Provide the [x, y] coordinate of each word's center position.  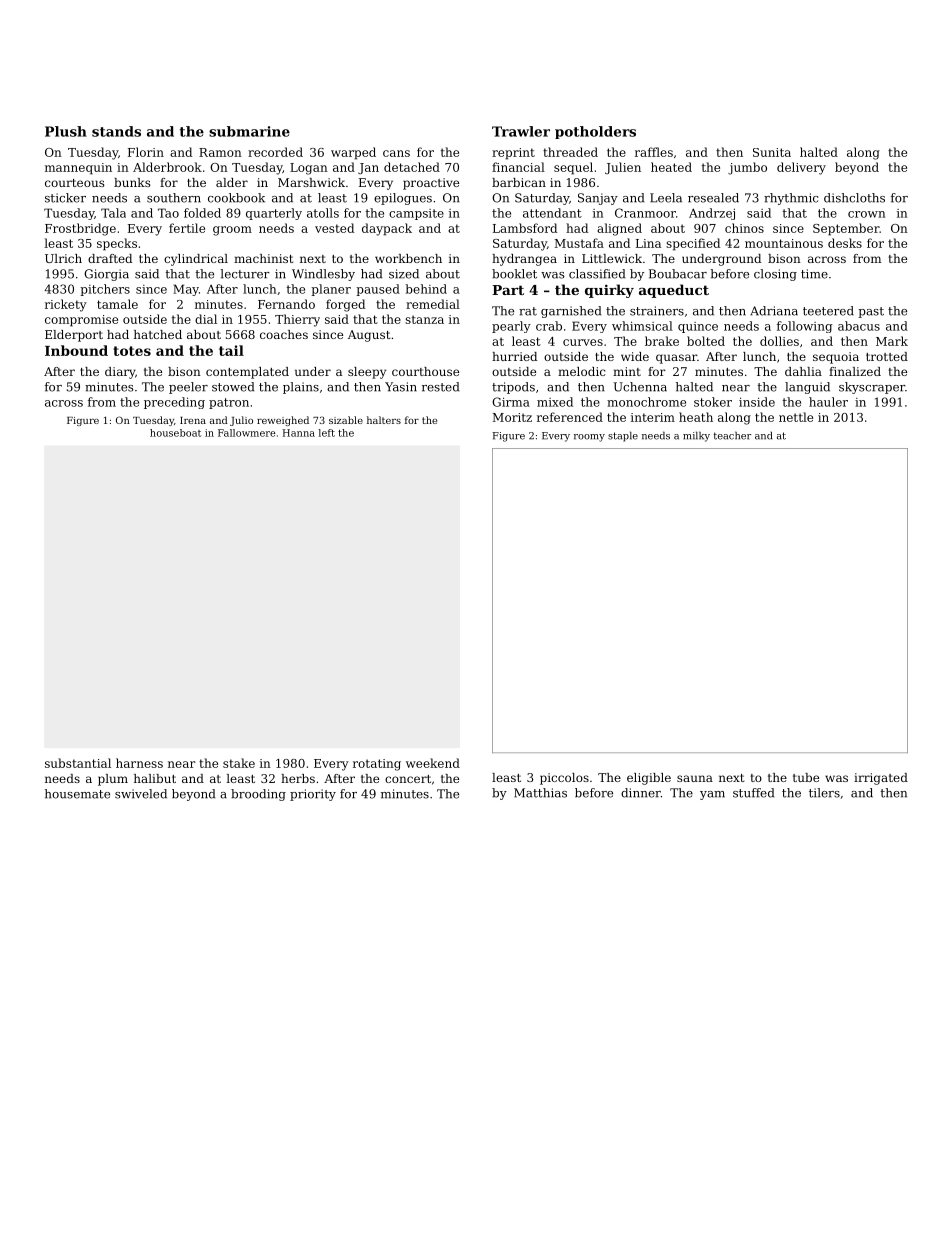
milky [696, 436]
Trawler [521, 131]
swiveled [141, 794]
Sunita [772, 152]
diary [120, 373]
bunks [132, 182]
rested [440, 387]
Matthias [540, 793]
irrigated [881, 779]
